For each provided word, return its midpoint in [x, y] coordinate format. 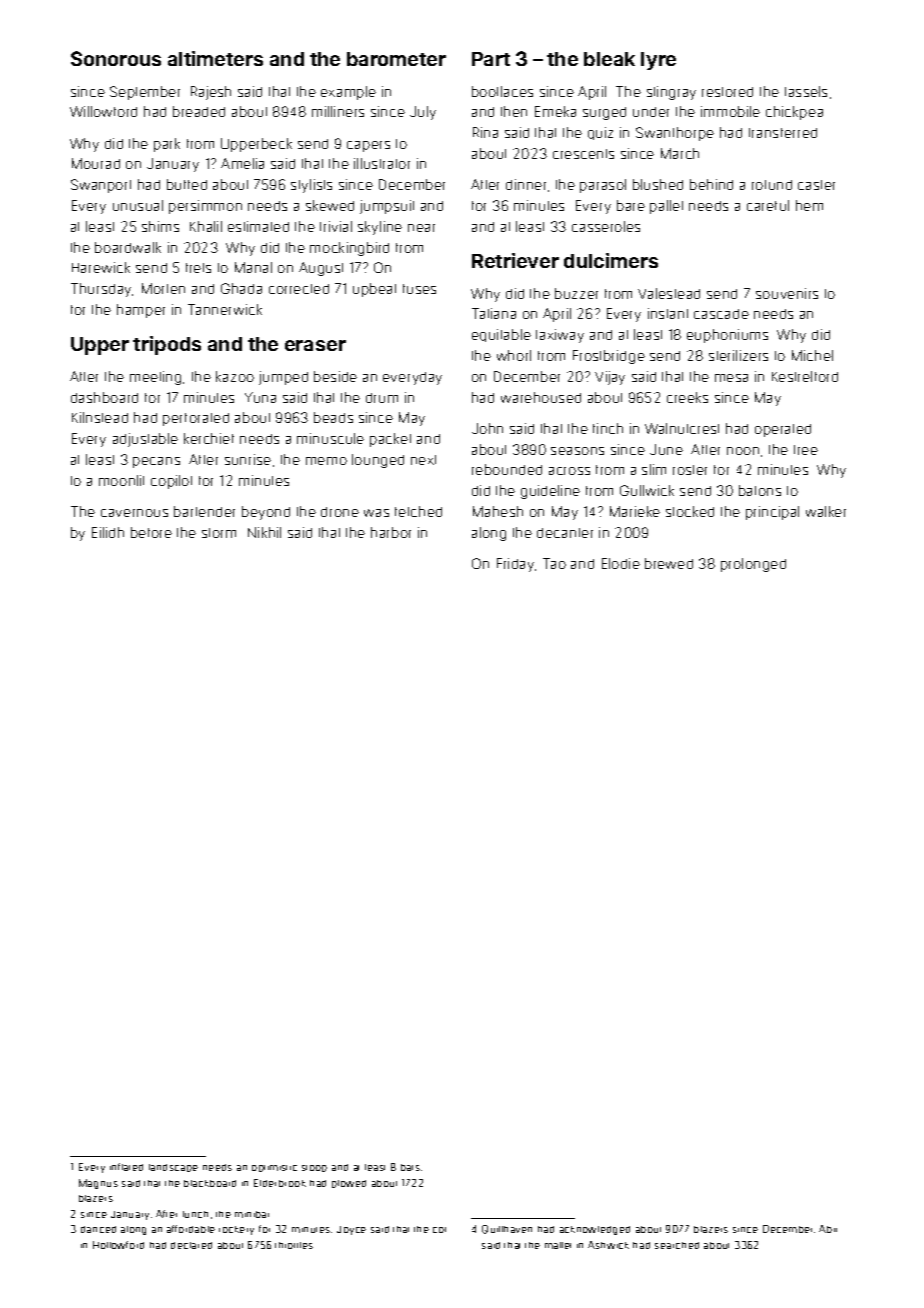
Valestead [669, 293]
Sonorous [116, 58]
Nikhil [264, 532]
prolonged [753, 565]
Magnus [98, 1184]
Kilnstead [100, 417]
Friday [515, 565]
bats [410, 1167]
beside [335, 376]
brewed [669, 563]
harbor [391, 532]
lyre [658, 61]
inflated [126, 1167]
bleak [609, 59]
